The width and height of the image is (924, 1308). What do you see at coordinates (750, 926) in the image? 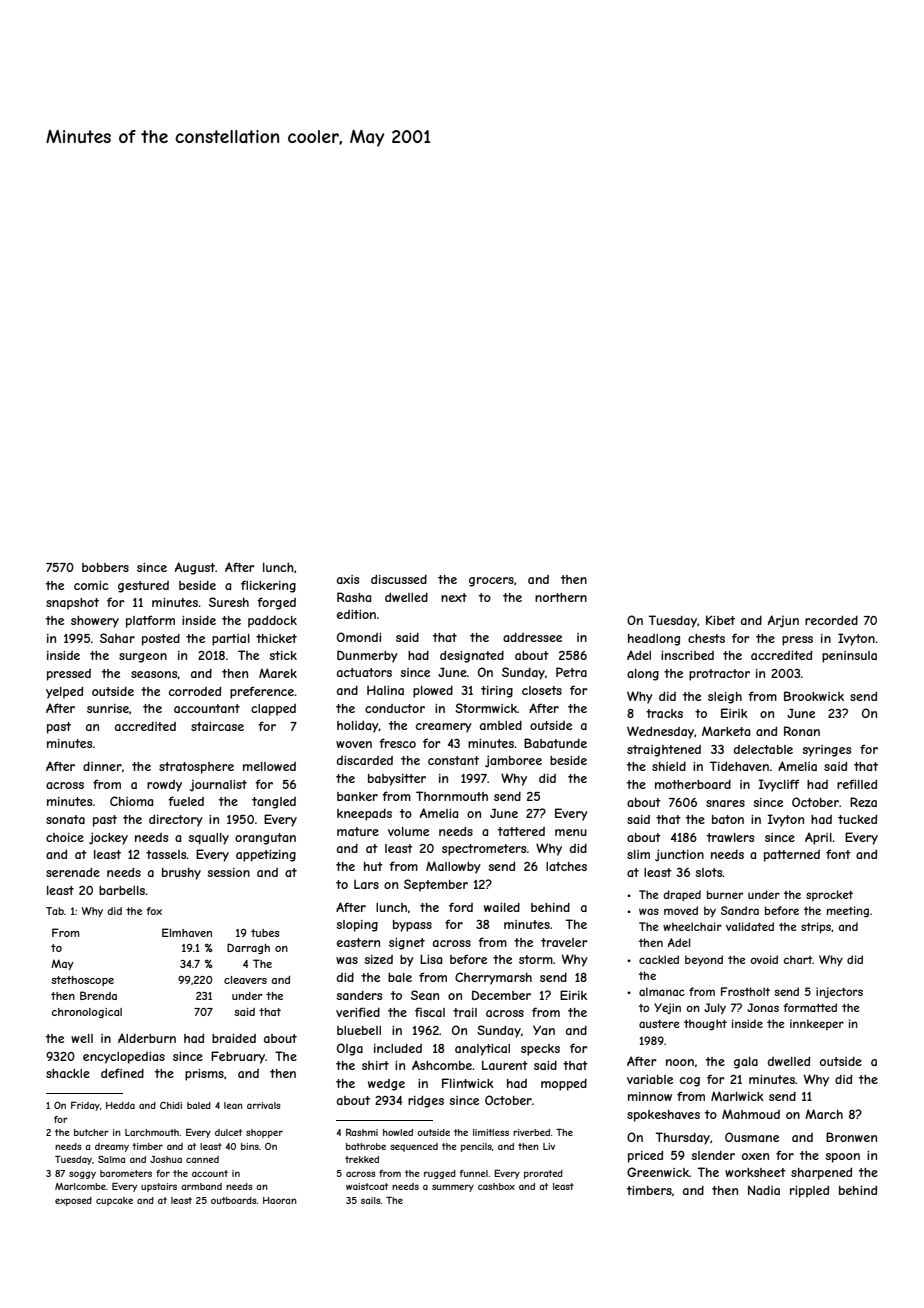
I see `validated` at bounding box center [750, 926].
